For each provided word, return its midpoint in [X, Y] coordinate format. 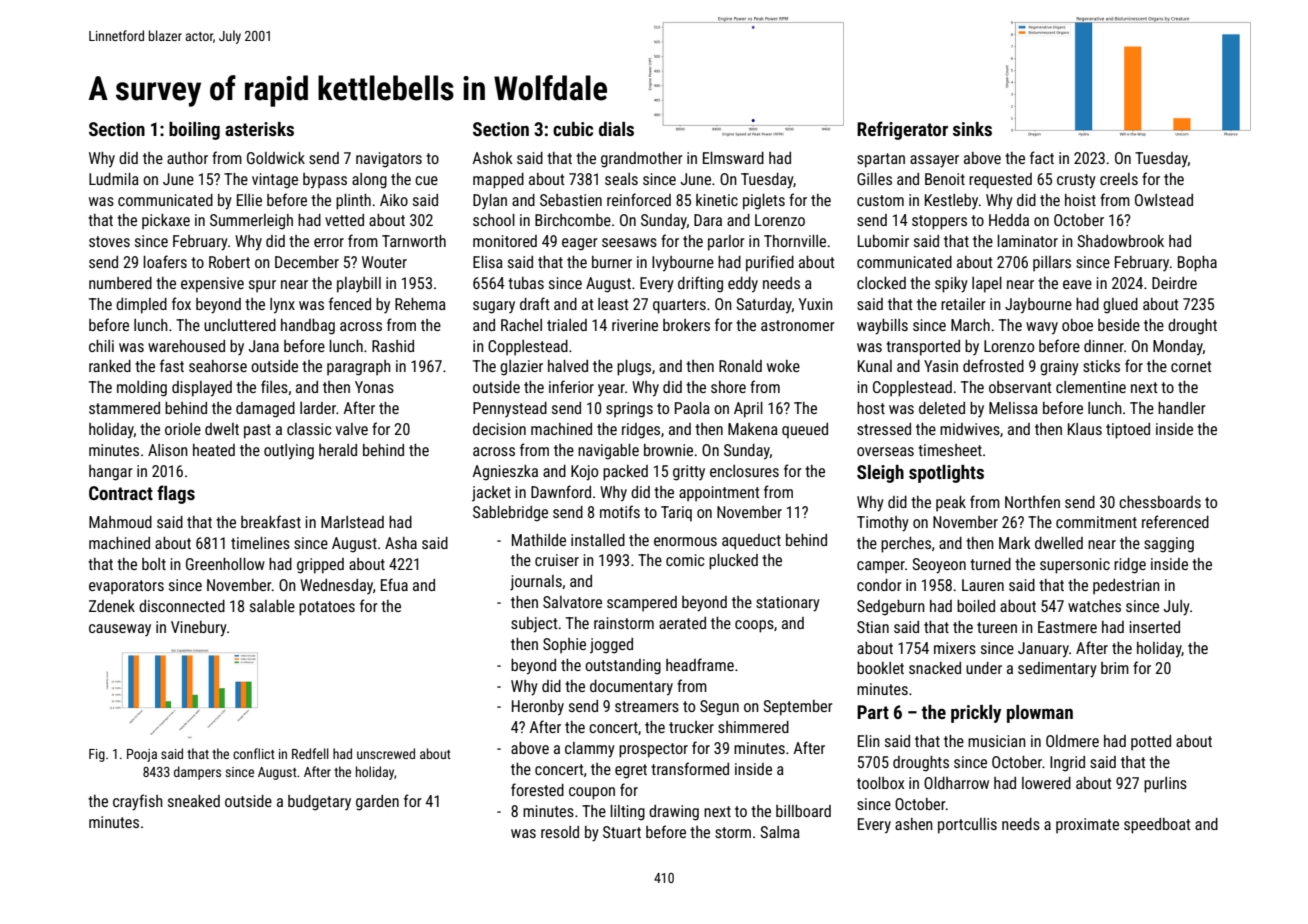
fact [1042, 157]
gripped [320, 566]
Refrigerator [902, 130]
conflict [254, 753]
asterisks [259, 129]
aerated [682, 623]
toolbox [880, 783]
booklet [880, 668]
